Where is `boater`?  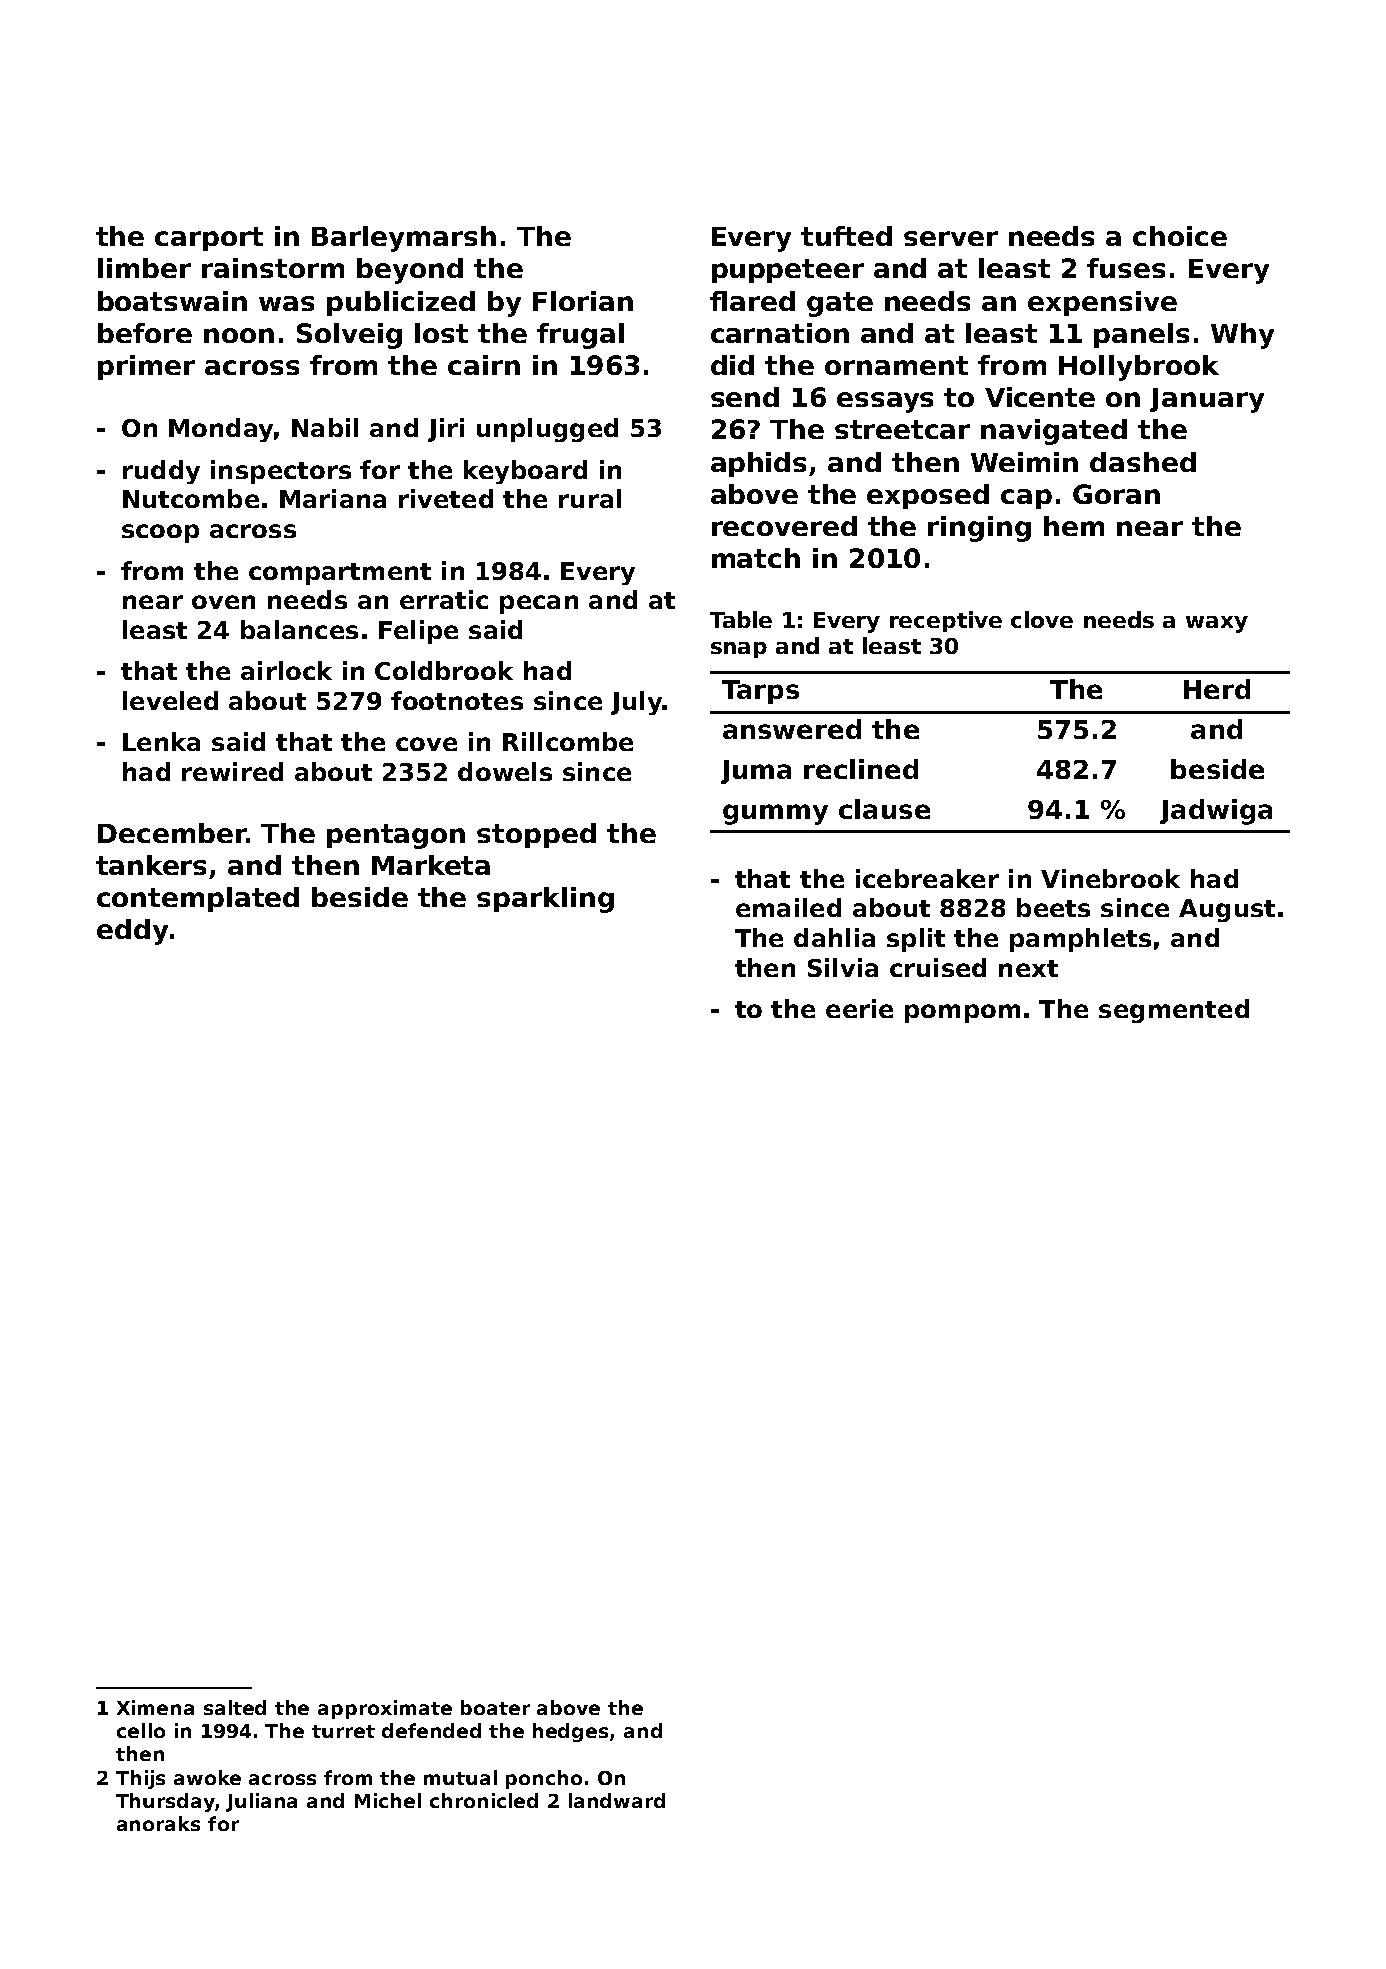 boater is located at coordinates (495, 1707).
